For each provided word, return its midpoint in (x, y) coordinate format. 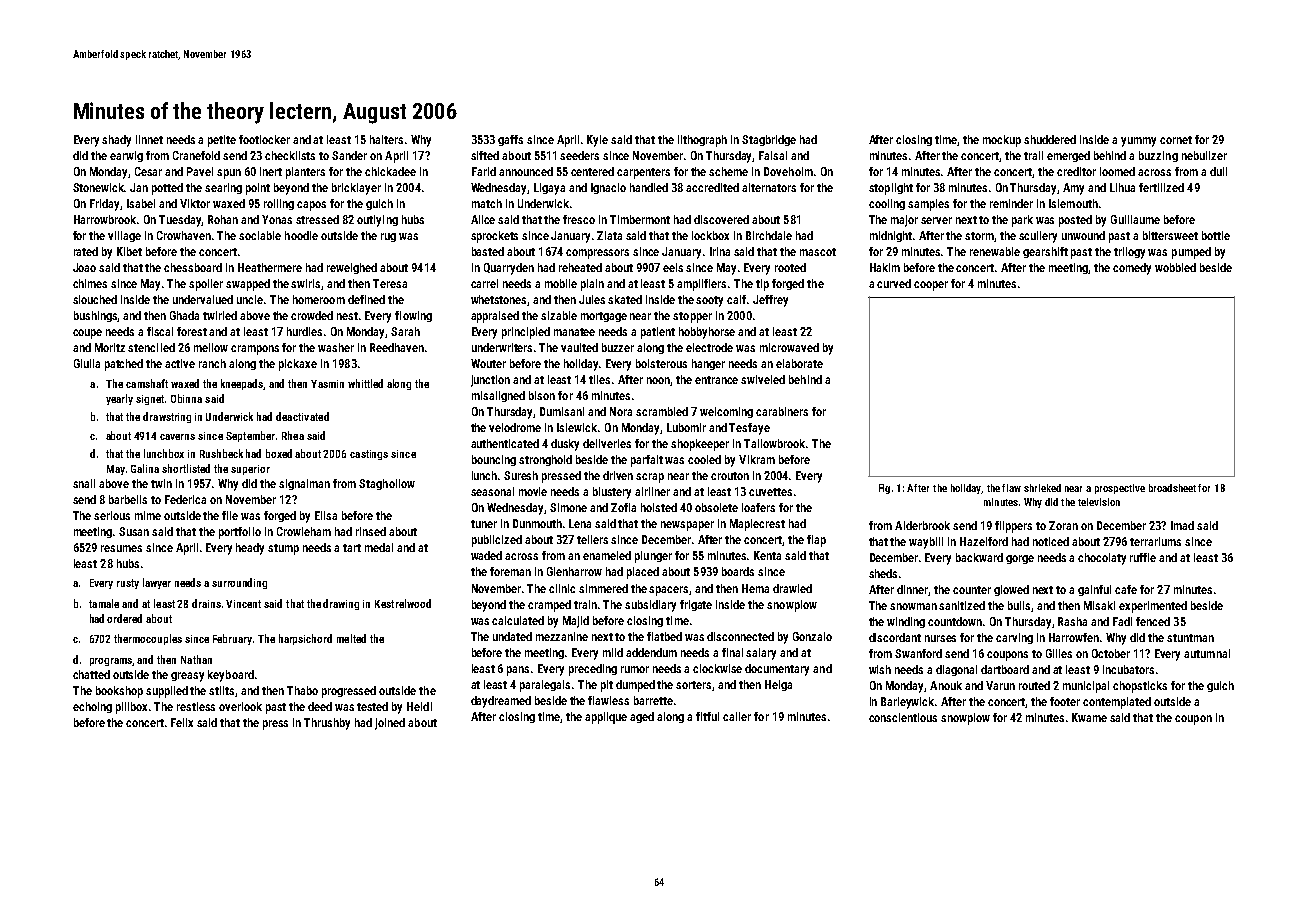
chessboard (193, 267)
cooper (931, 286)
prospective (1120, 489)
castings (369, 455)
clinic (562, 588)
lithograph (702, 141)
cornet (1176, 140)
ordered (124, 618)
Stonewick (99, 187)
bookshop (119, 692)
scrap (650, 478)
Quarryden (509, 269)
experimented (1153, 607)
